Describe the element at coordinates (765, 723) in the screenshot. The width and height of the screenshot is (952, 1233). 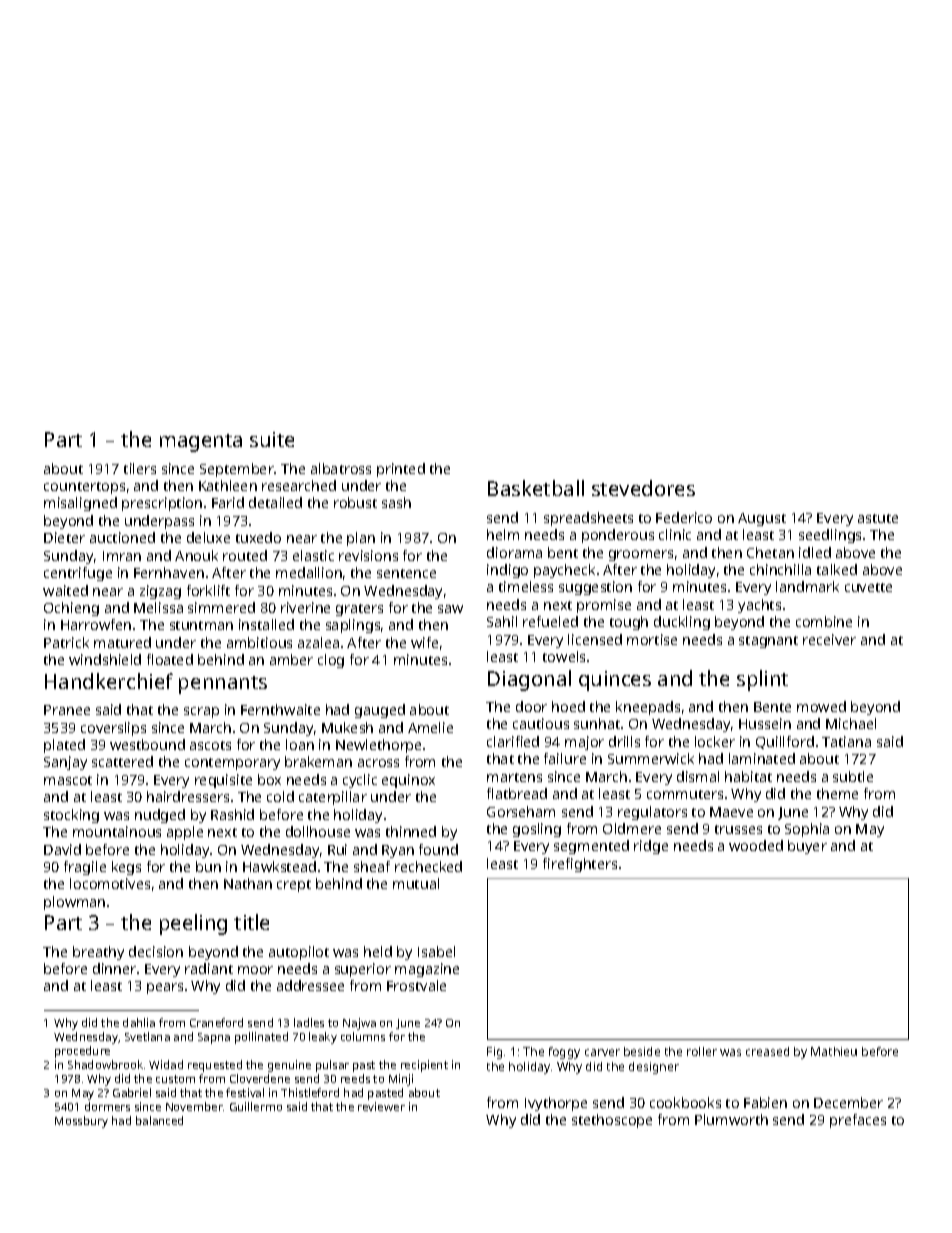
I see `Hussein` at that location.
